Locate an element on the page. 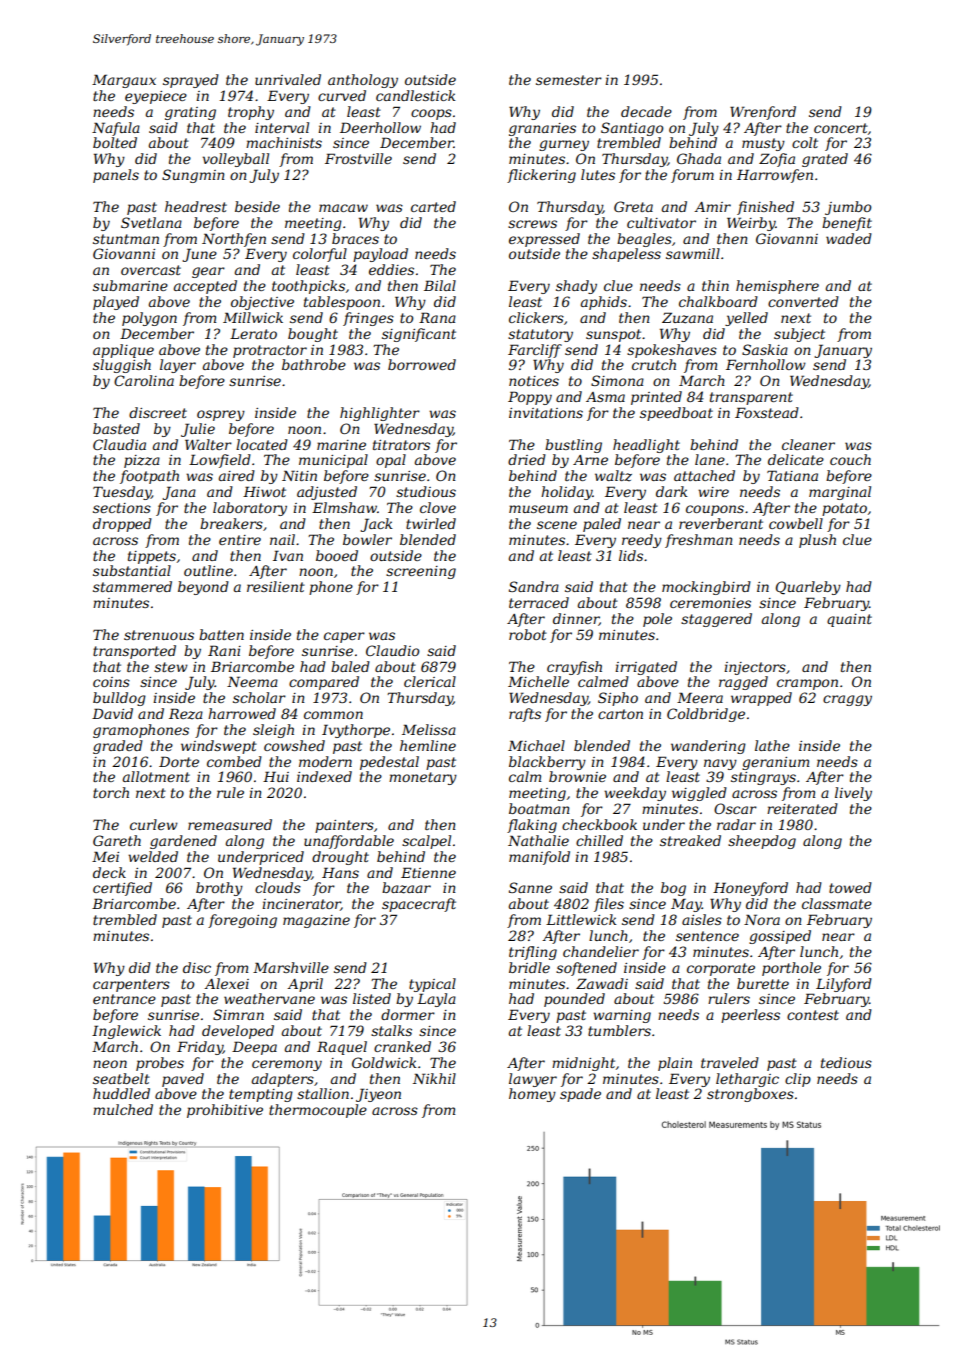 The width and height of the page is (965, 1371). semester is located at coordinates (569, 80).
